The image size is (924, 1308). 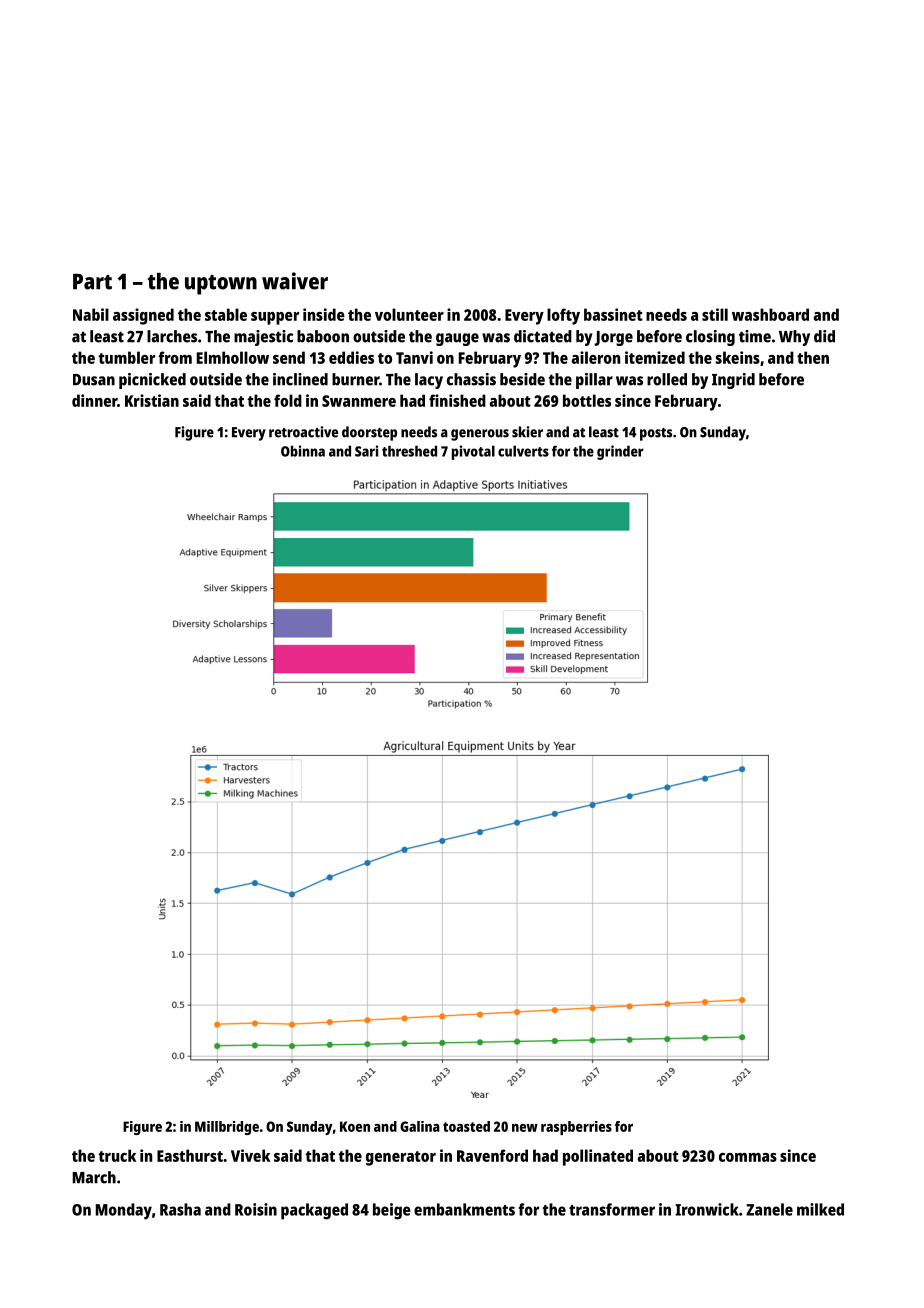 I want to click on dictated, so click(x=543, y=336).
